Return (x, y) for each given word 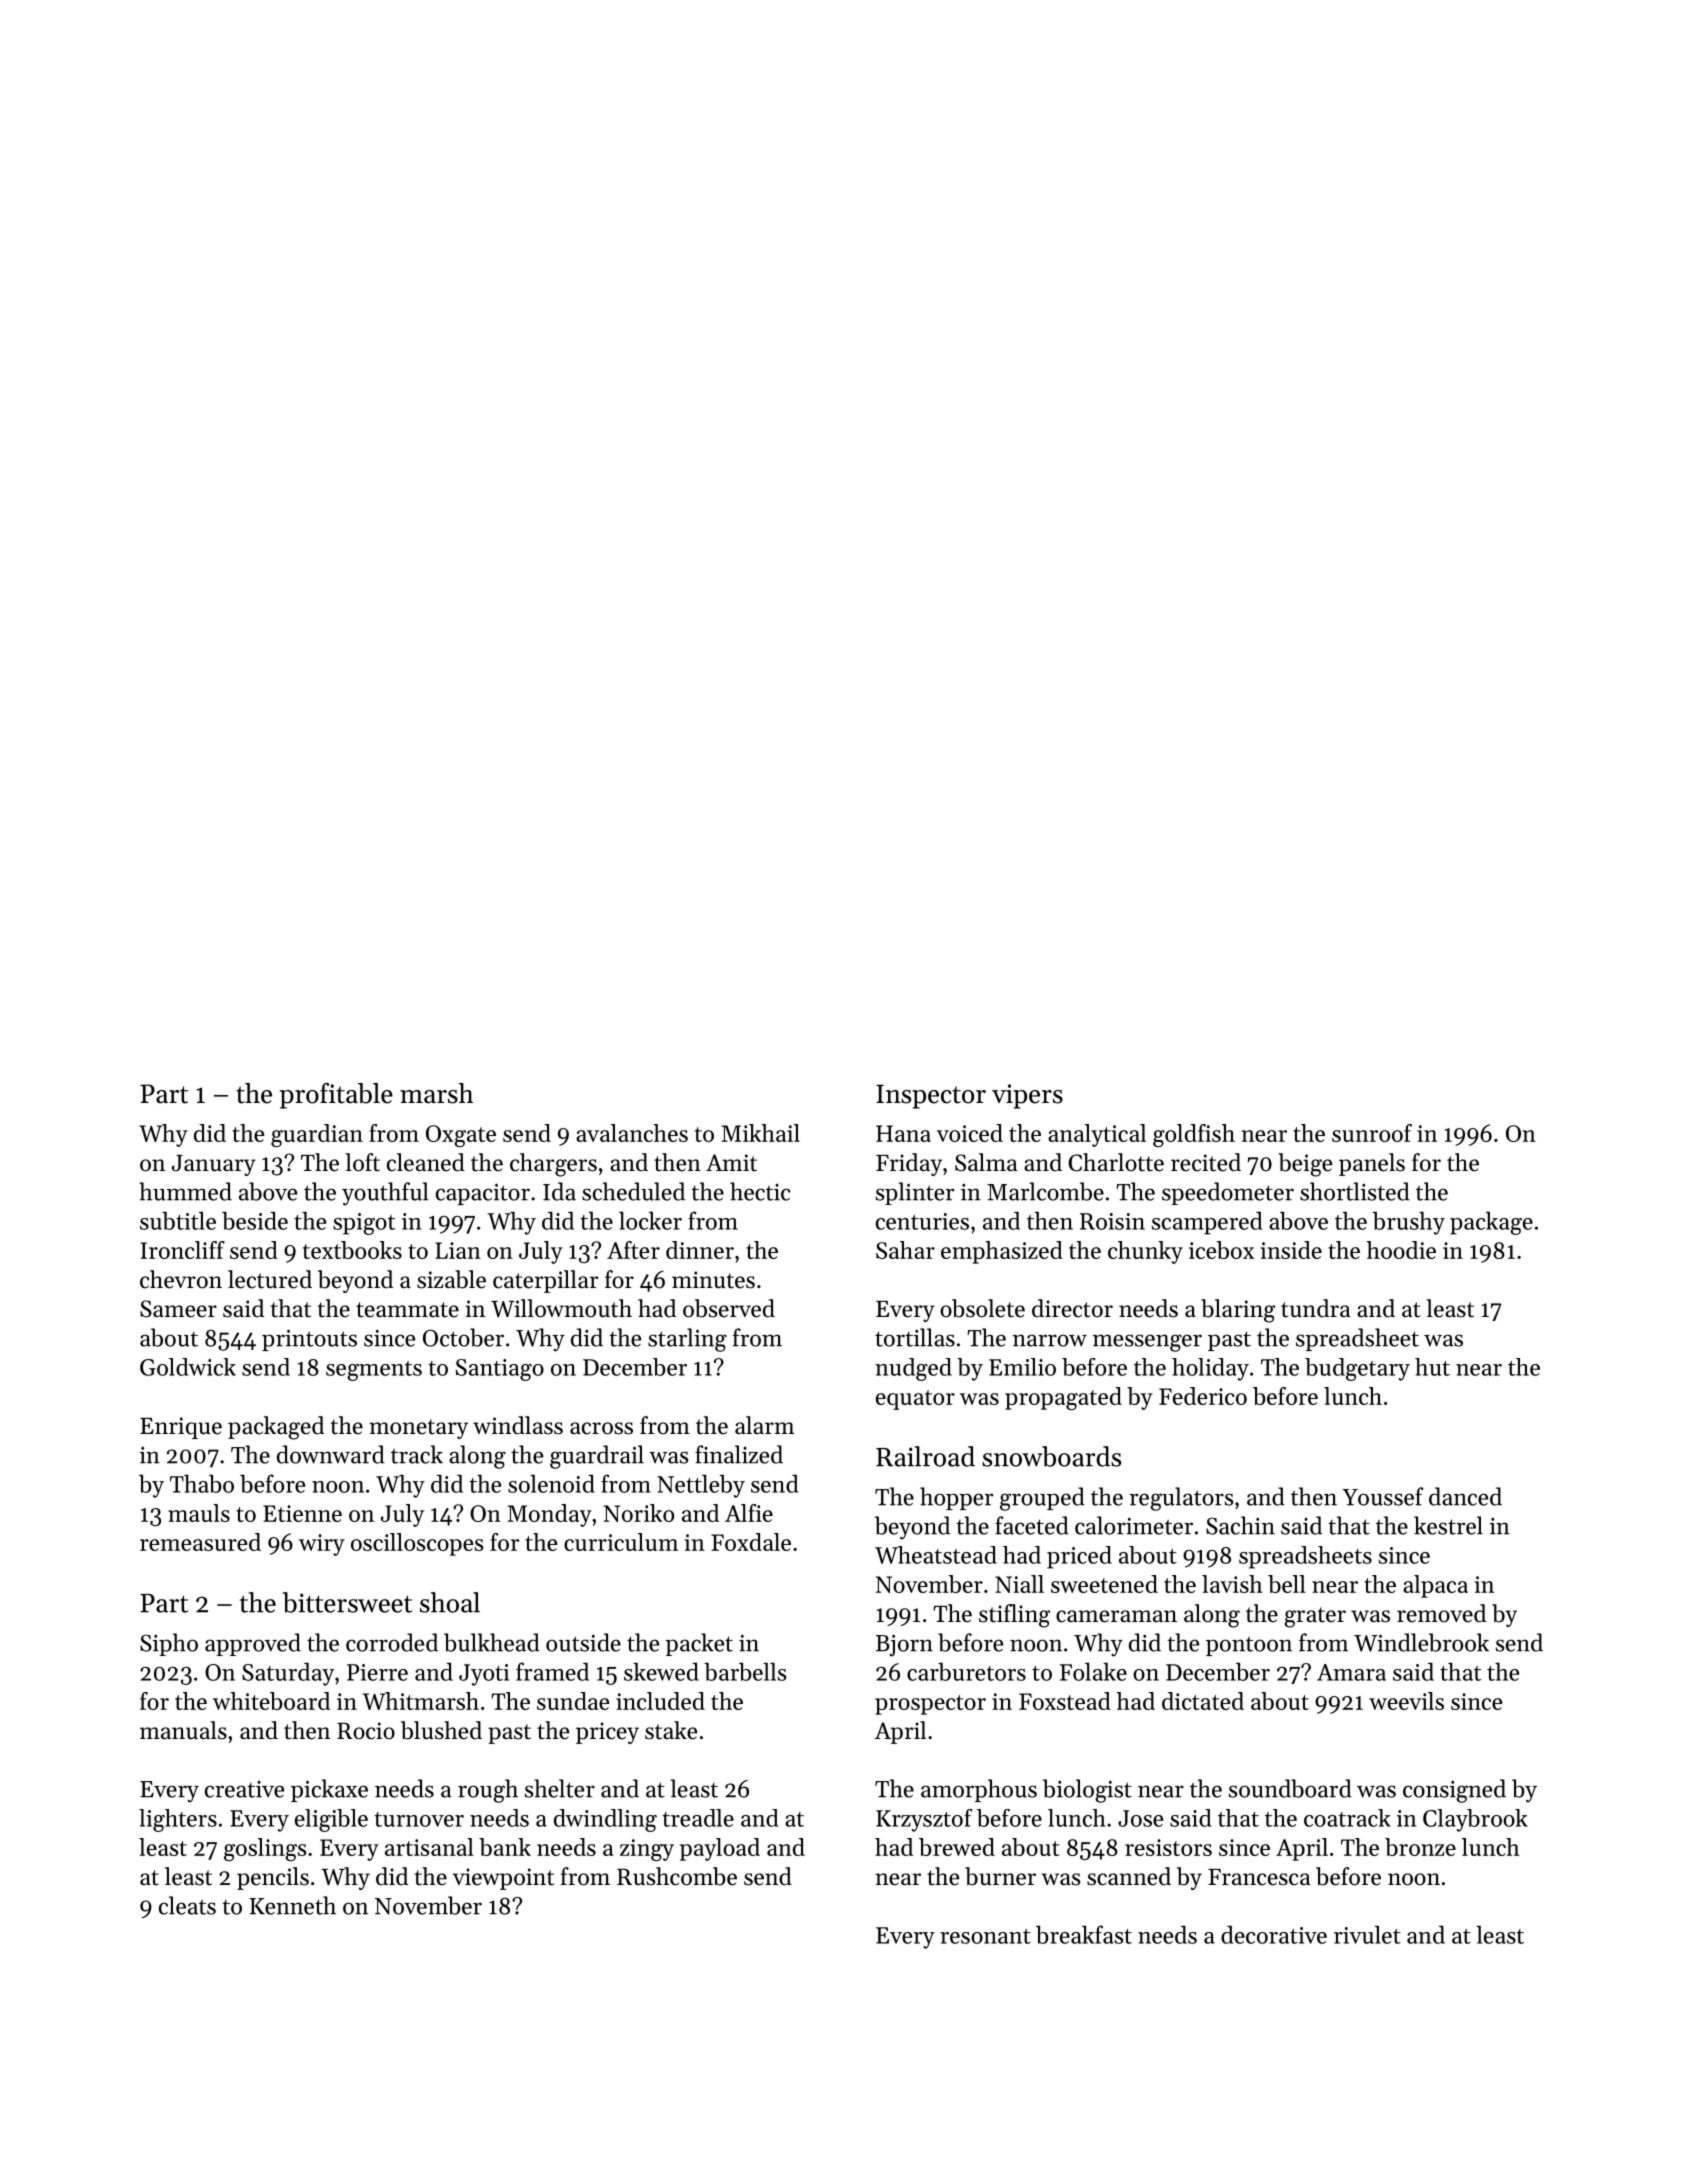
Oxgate (461, 1136)
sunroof (1372, 1133)
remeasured (200, 1542)
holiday (1210, 1369)
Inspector (931, 1096)
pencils (273, 1878)
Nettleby (701, 1486)
